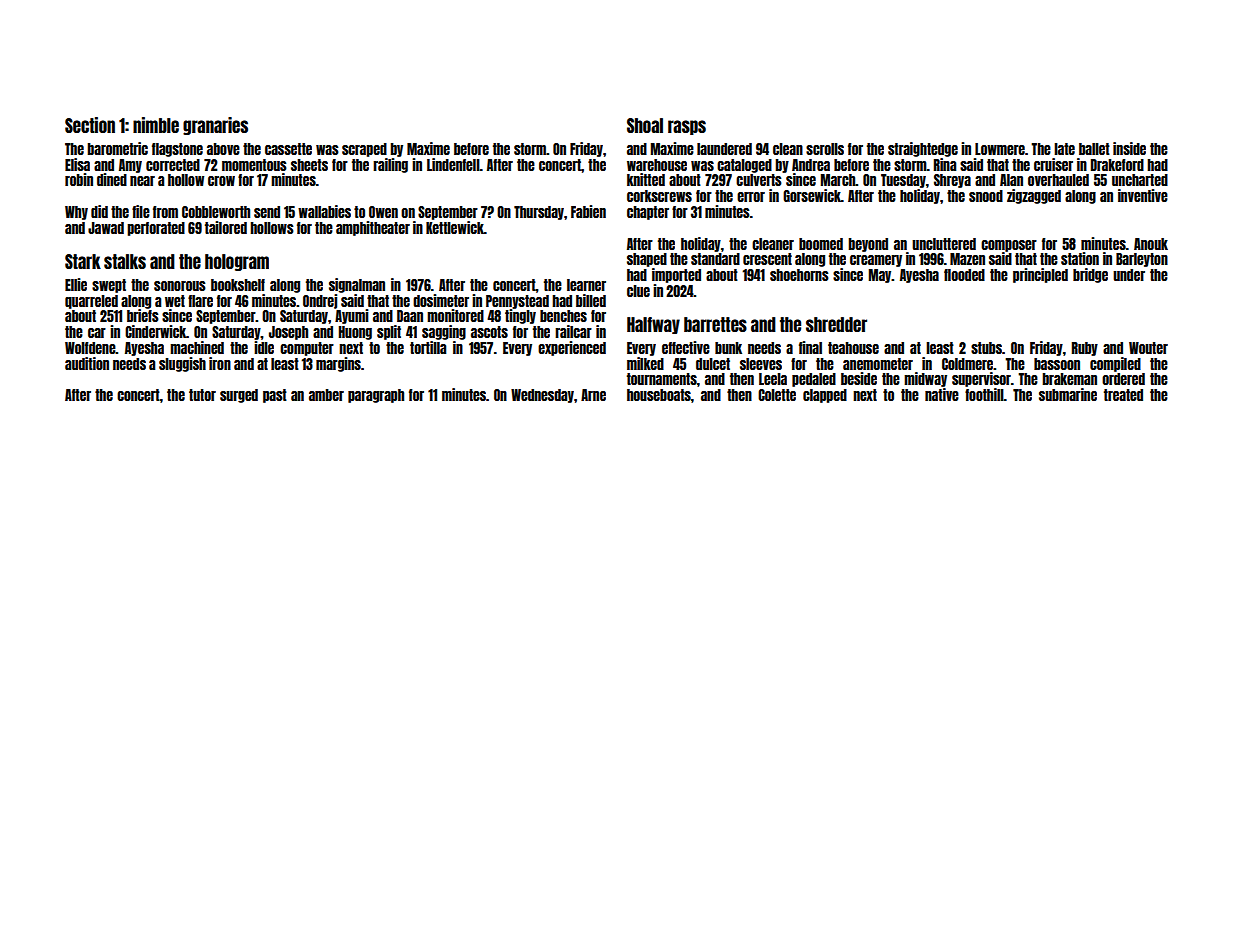  What do you see at coordinates (1129, 148) in the screenshot?
I see `inside` at bounding box center [1129, 148].
